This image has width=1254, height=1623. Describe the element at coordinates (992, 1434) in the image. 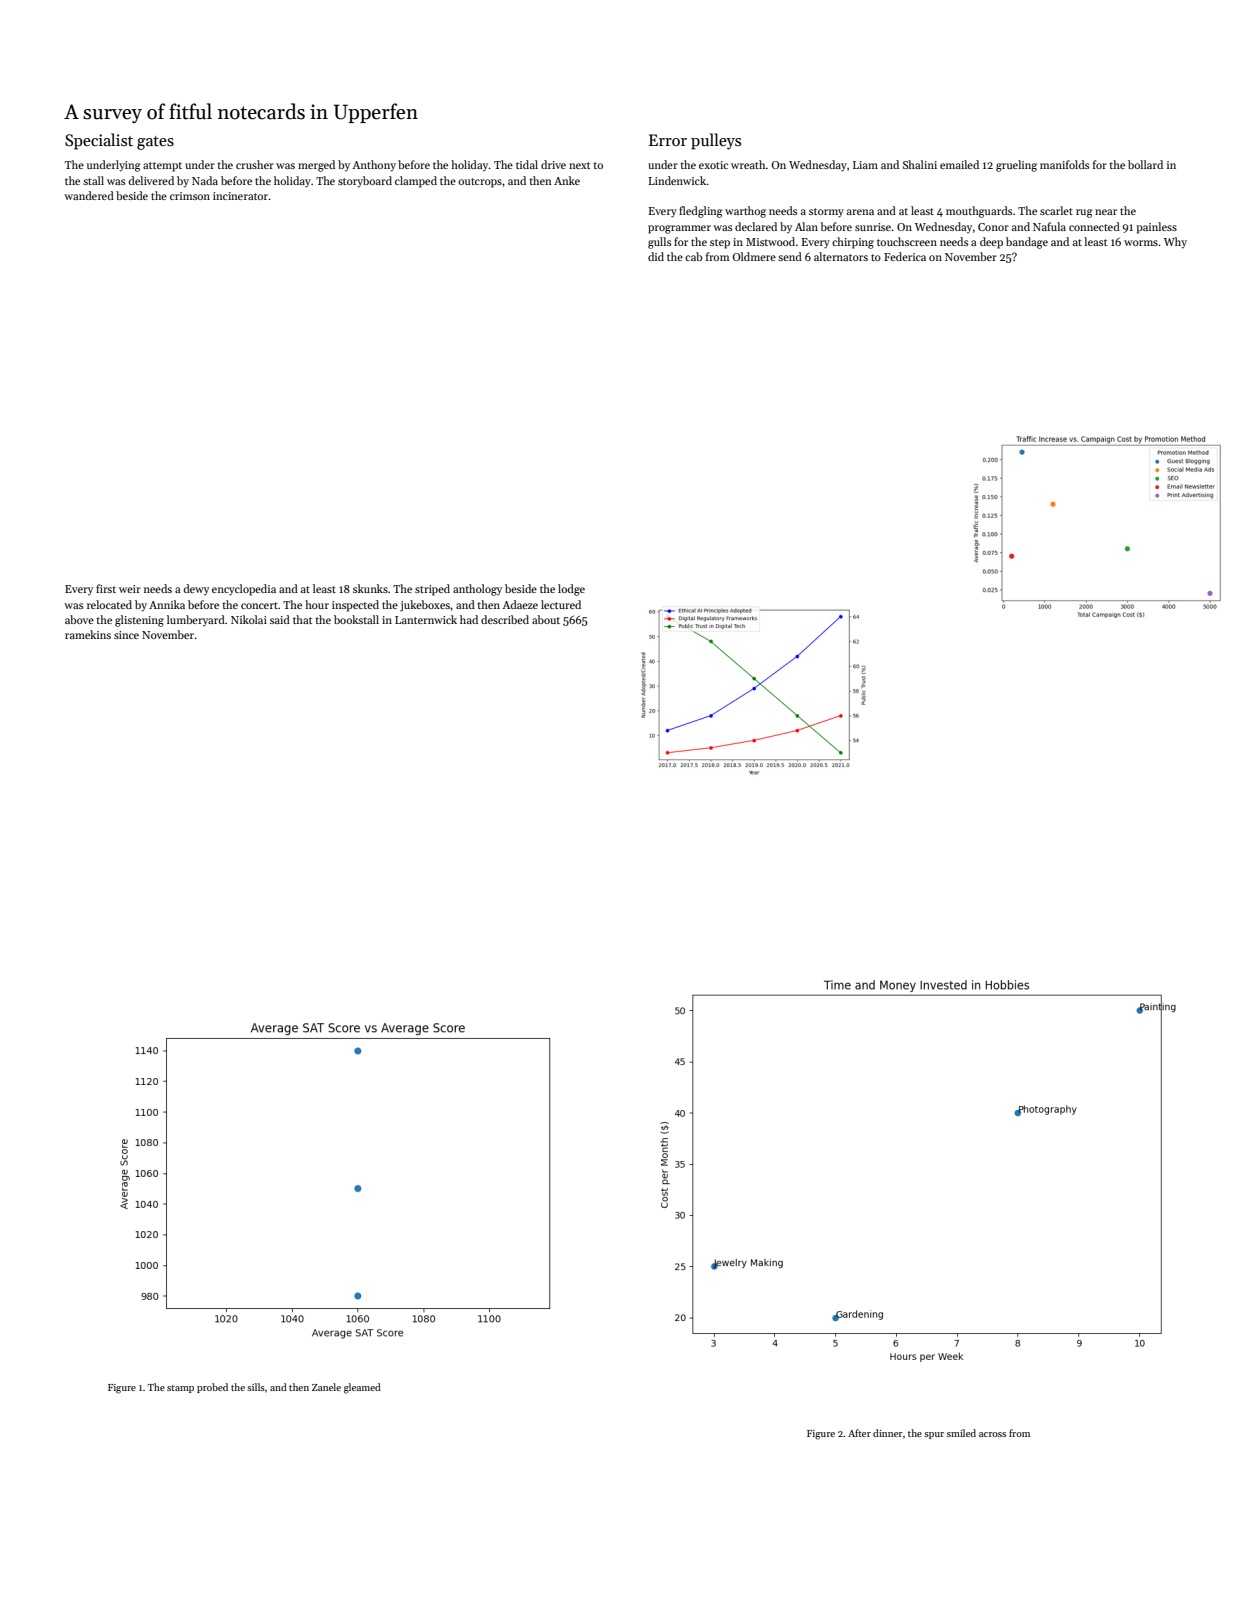

I see `across` at that location.
